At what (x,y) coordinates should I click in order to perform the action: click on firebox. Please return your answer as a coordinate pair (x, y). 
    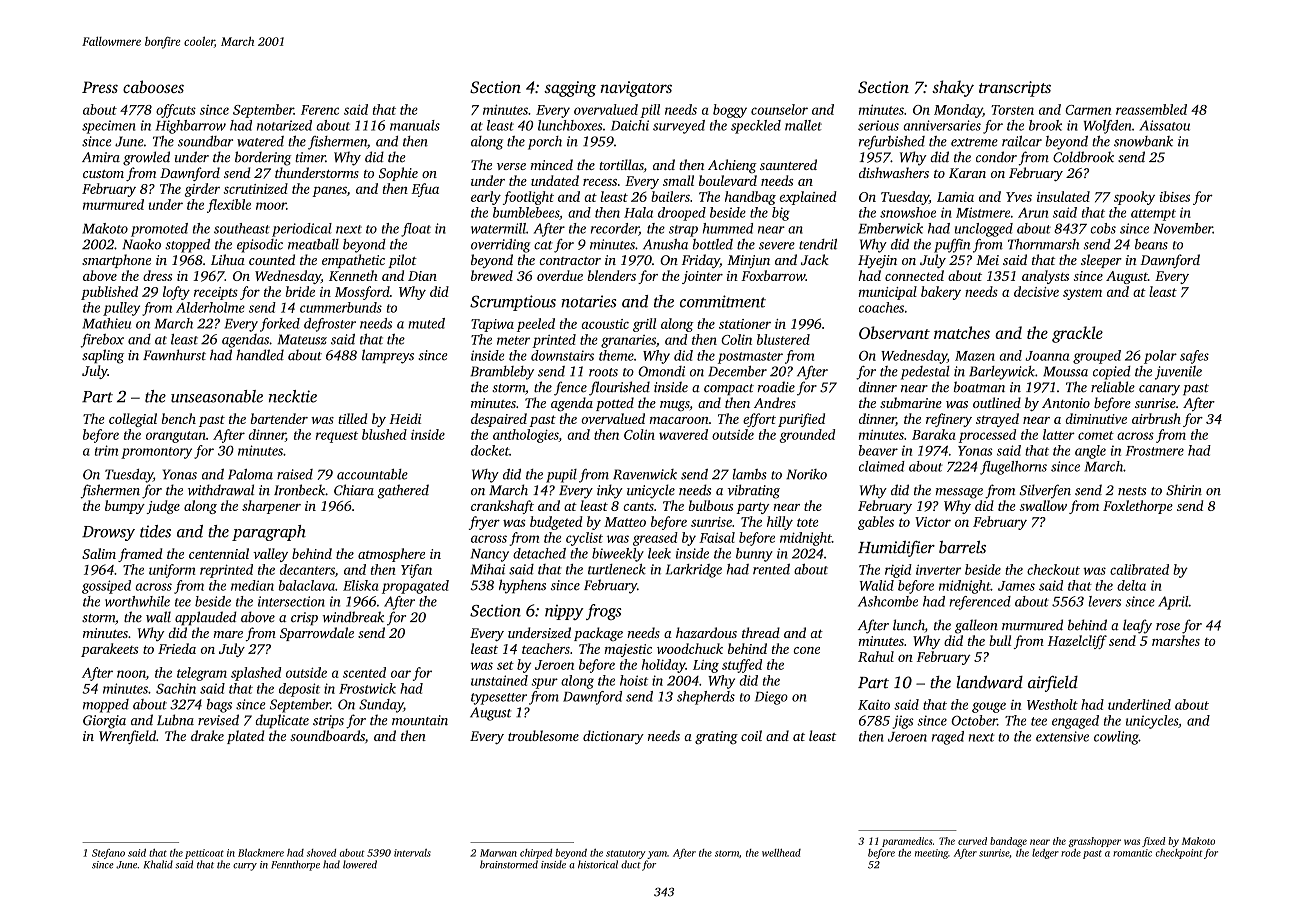
    Looking at the image, I should click on (102, 341).
